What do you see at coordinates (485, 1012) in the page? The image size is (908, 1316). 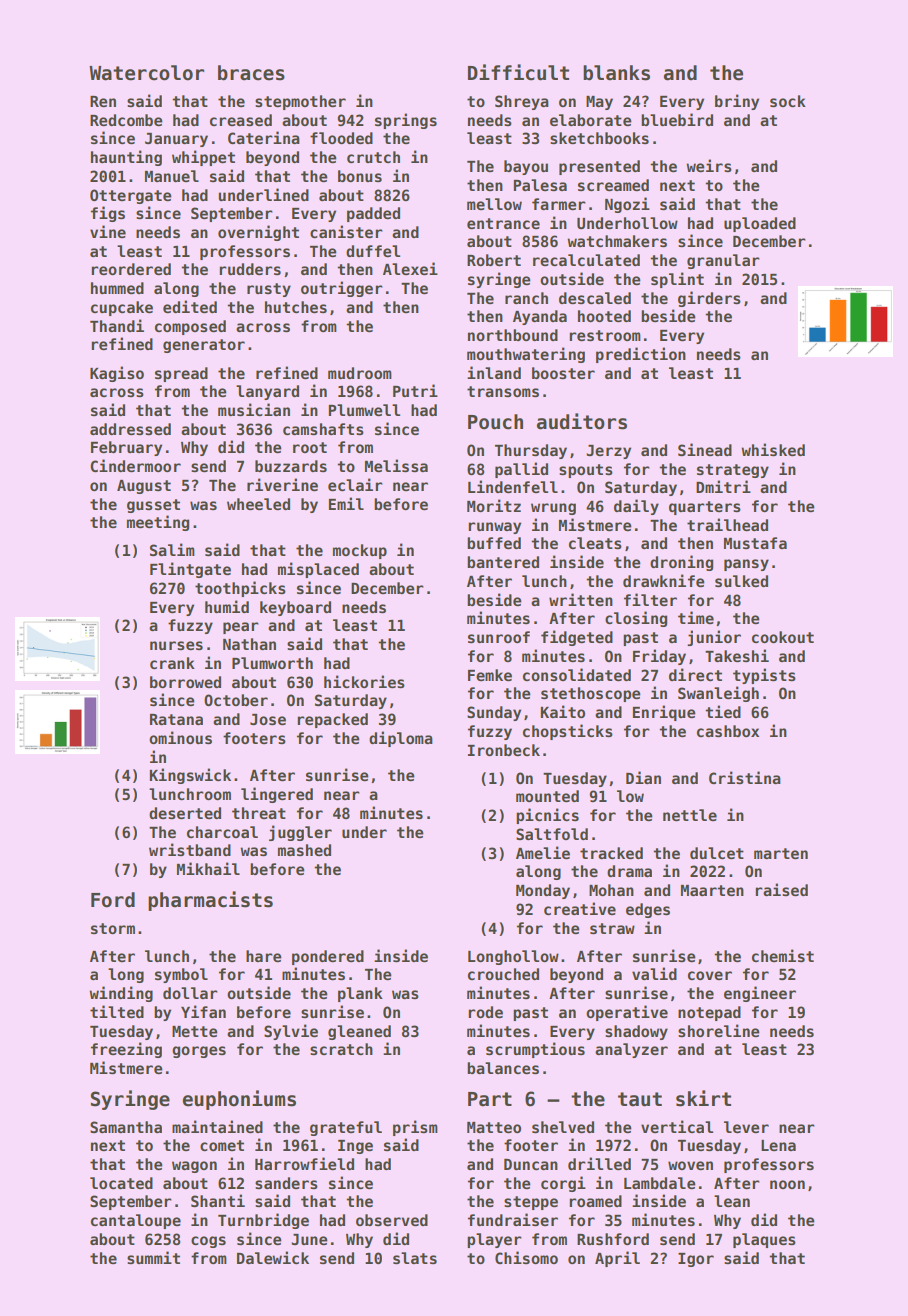 I see `rode` at bounding box center [485, 1012].
